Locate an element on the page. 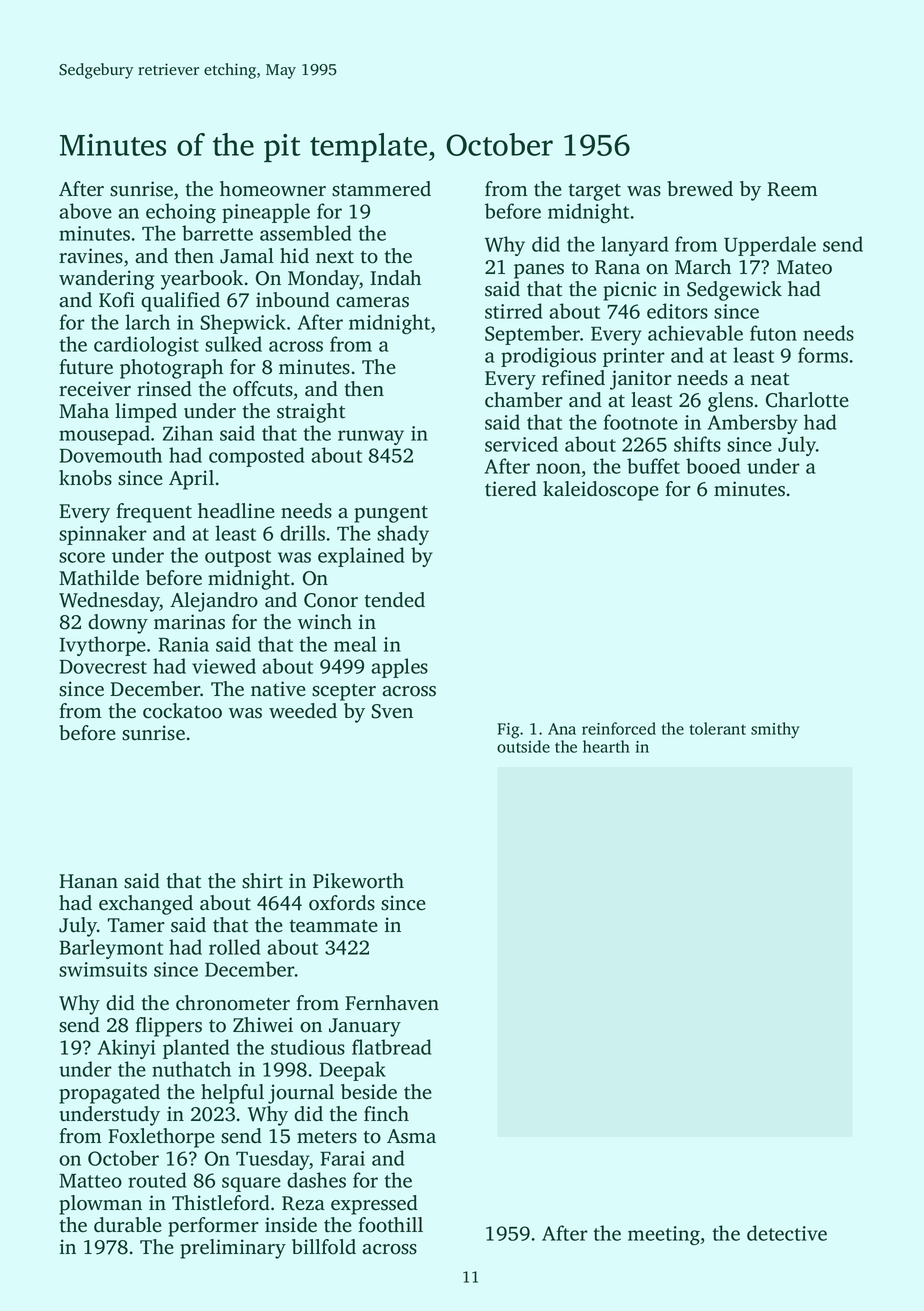 This image has height=1311, width=924. tiered is located at coordinates (511, 489).
